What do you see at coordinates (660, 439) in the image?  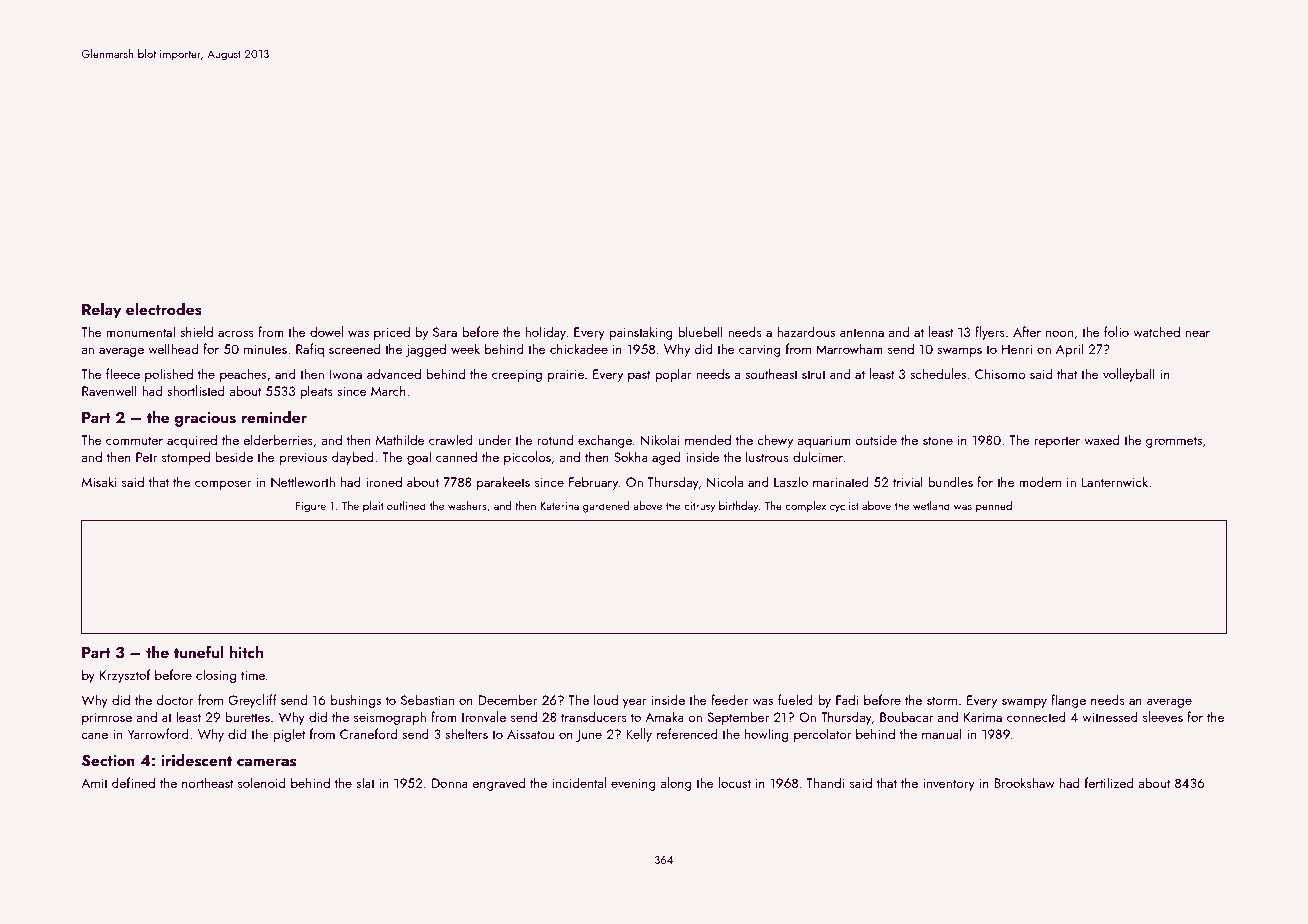 I see `Nikolai` at bounding box center [660, 439].
